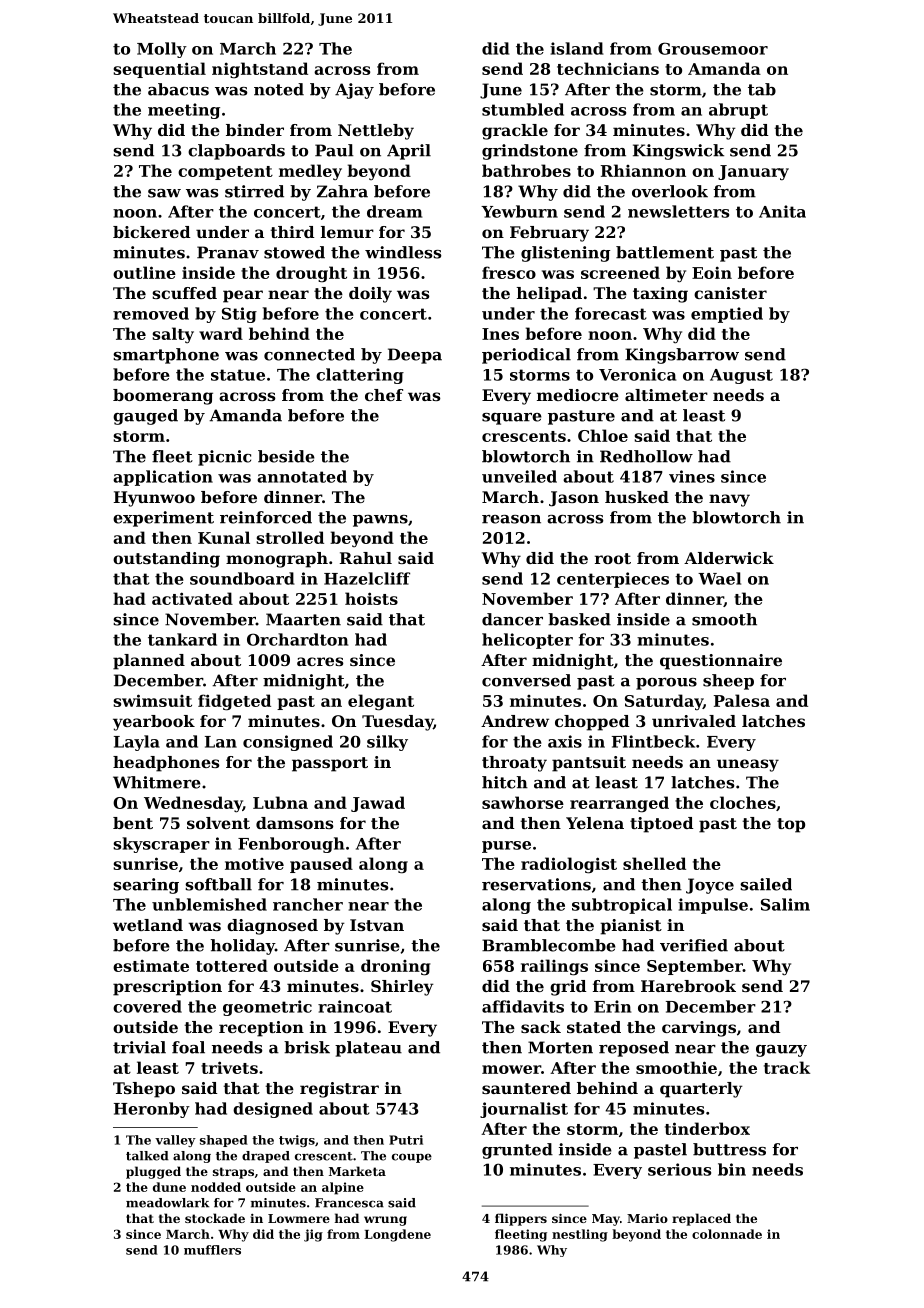 The height and width of the page is (1308, 924). What do you see at coordinates (380, 521) in the page?
I see `pawns` at bounding box center [380, 521].
